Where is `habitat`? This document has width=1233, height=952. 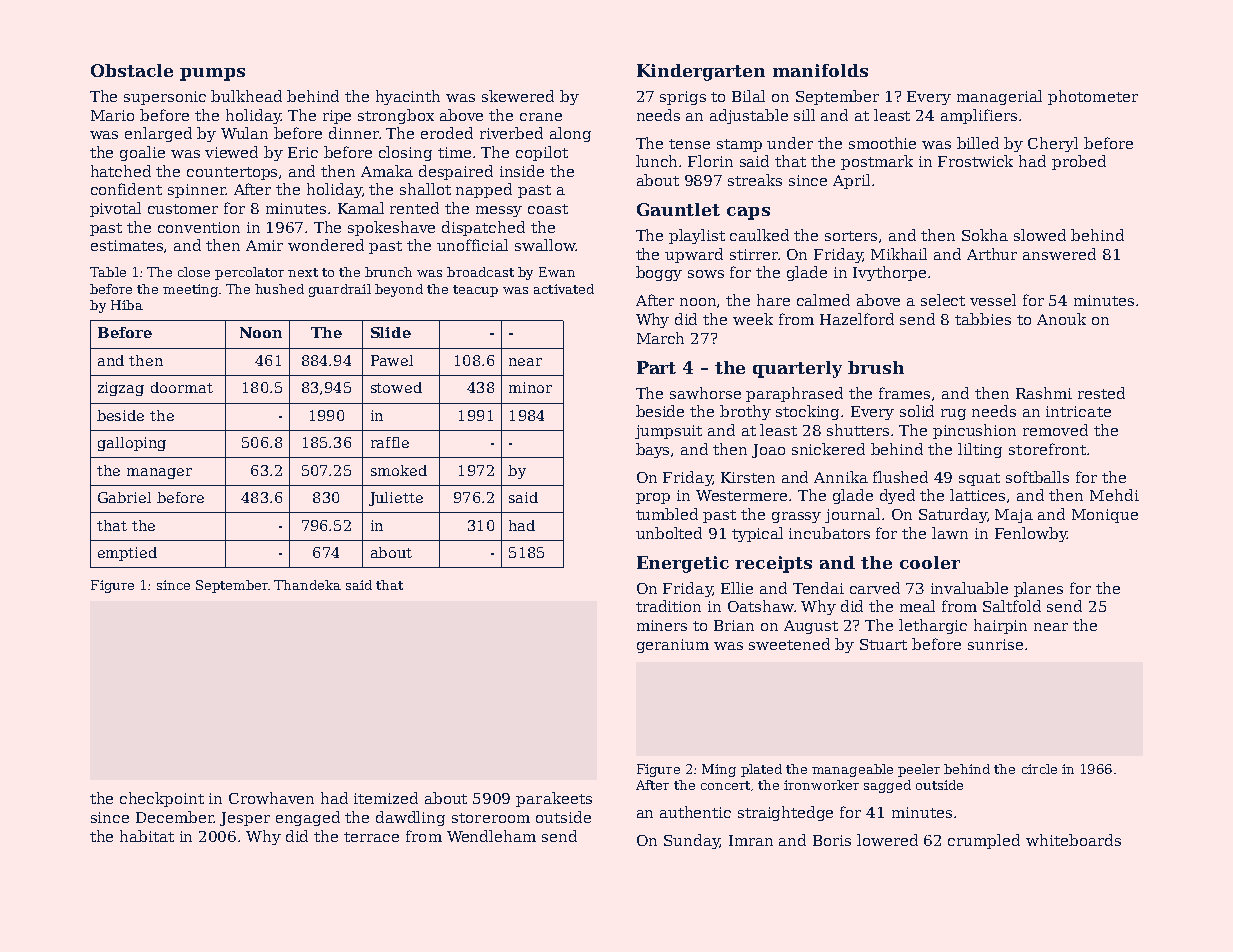
habitat is located at coordinates (147, 836).
